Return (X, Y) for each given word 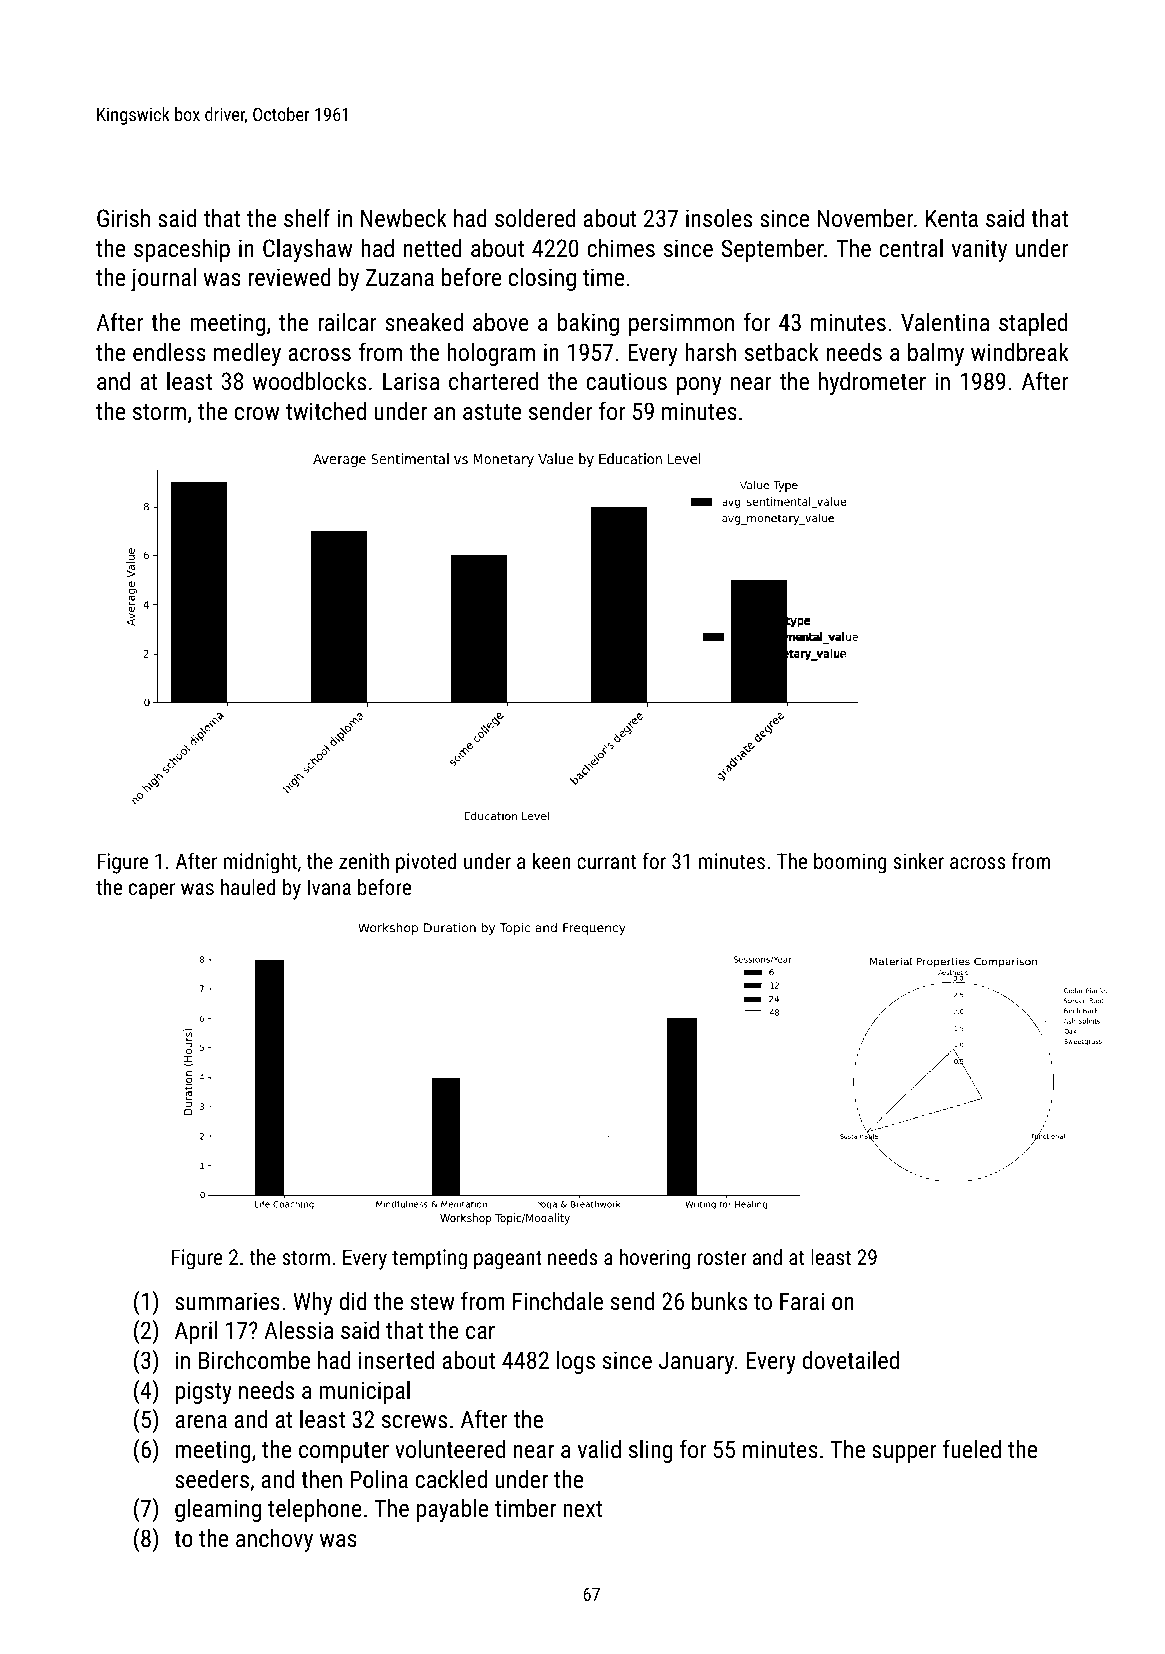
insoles (719, 218)
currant (606, 862)
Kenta (952, 218)
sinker (918, 861)
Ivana (329, 887)
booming (850, 863)
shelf (307, 217)
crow (257, 413)
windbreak (1020, 352)
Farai (802, 1301)
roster (722, 1258)
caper (152, 891)
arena (201, 1421)
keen (552, 861)
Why (312, 1303)
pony (699, 386)
